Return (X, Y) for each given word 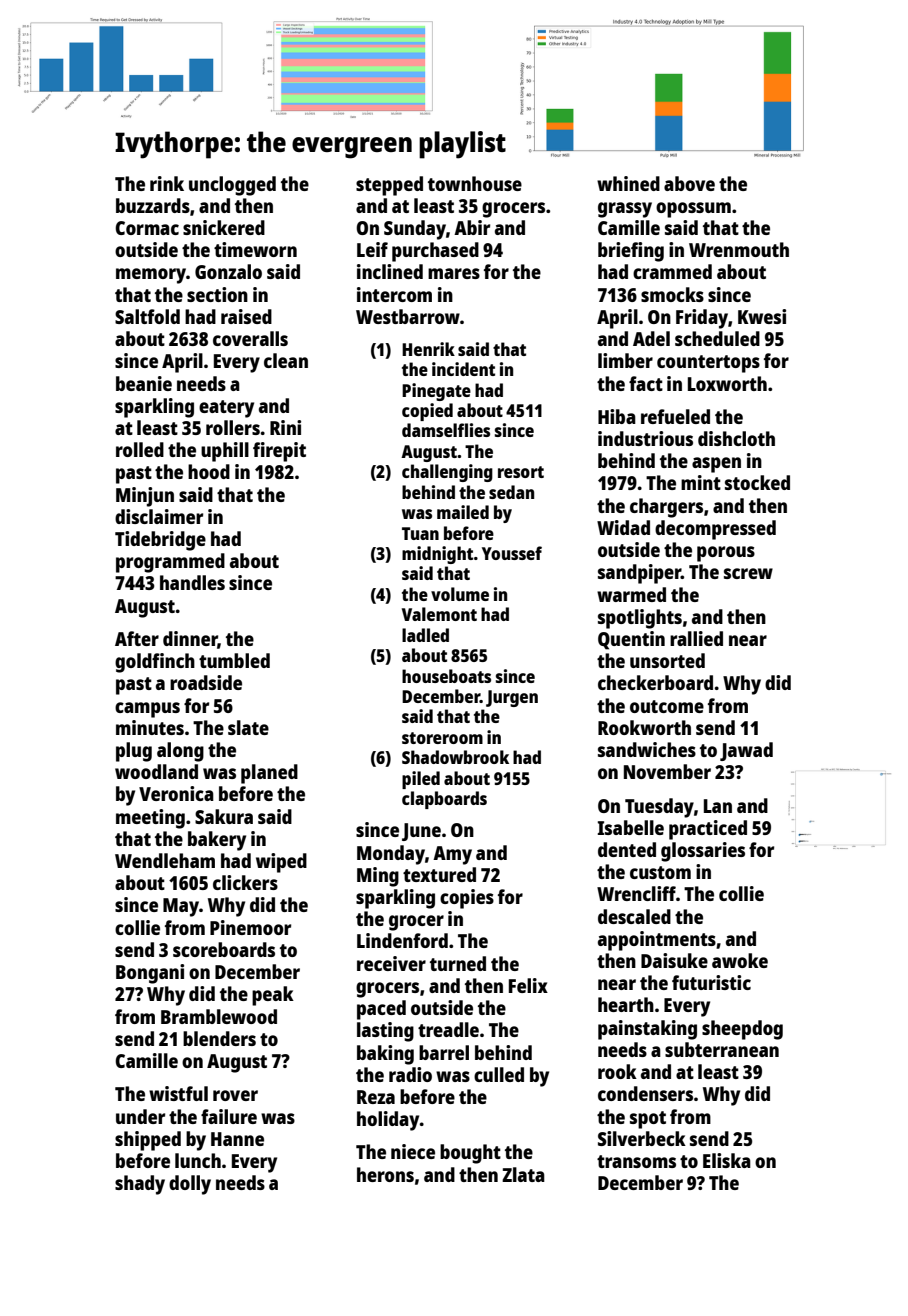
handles (192, 582)
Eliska (727, 1160)
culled (499, 1074)
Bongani (150, 974)
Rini (285, 427)
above (689, 183)
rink (167, 183)
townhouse (475, 183)
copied (427, 412)
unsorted (667, 660)
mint (701, 482)
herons (385, 1174)
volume (460, 594)
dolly (190, 1185)
